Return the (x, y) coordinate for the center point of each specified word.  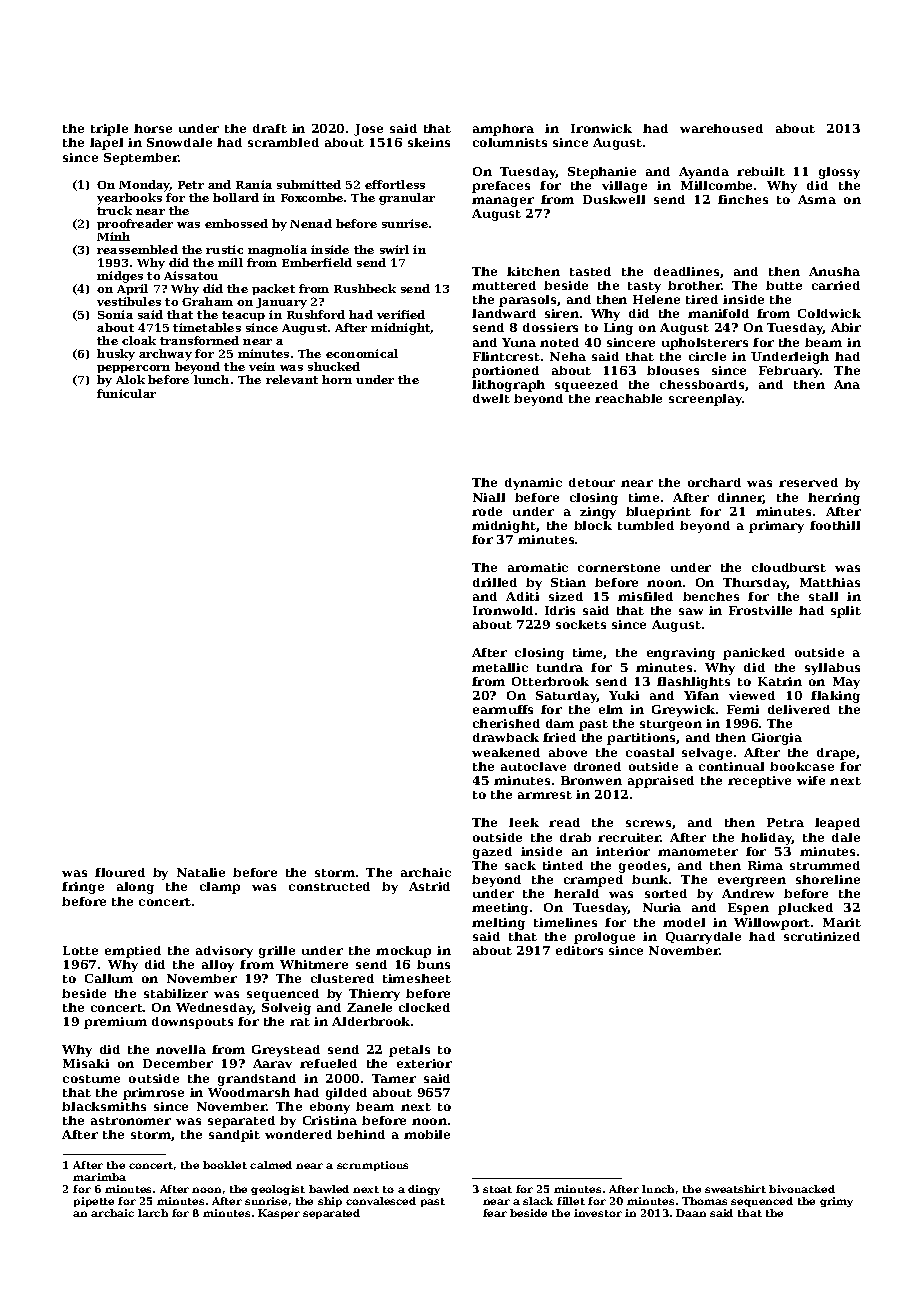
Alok (130, 379)
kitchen (533, 271)
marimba (99, 1177)
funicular (126, 393)
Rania (254, 184)
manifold (718, 313)
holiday (766, 839)
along (135, 888)
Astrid (429, 886)
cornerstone (619, 568)
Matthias (830, 582)
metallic (500, 667)
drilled (495, 582)
